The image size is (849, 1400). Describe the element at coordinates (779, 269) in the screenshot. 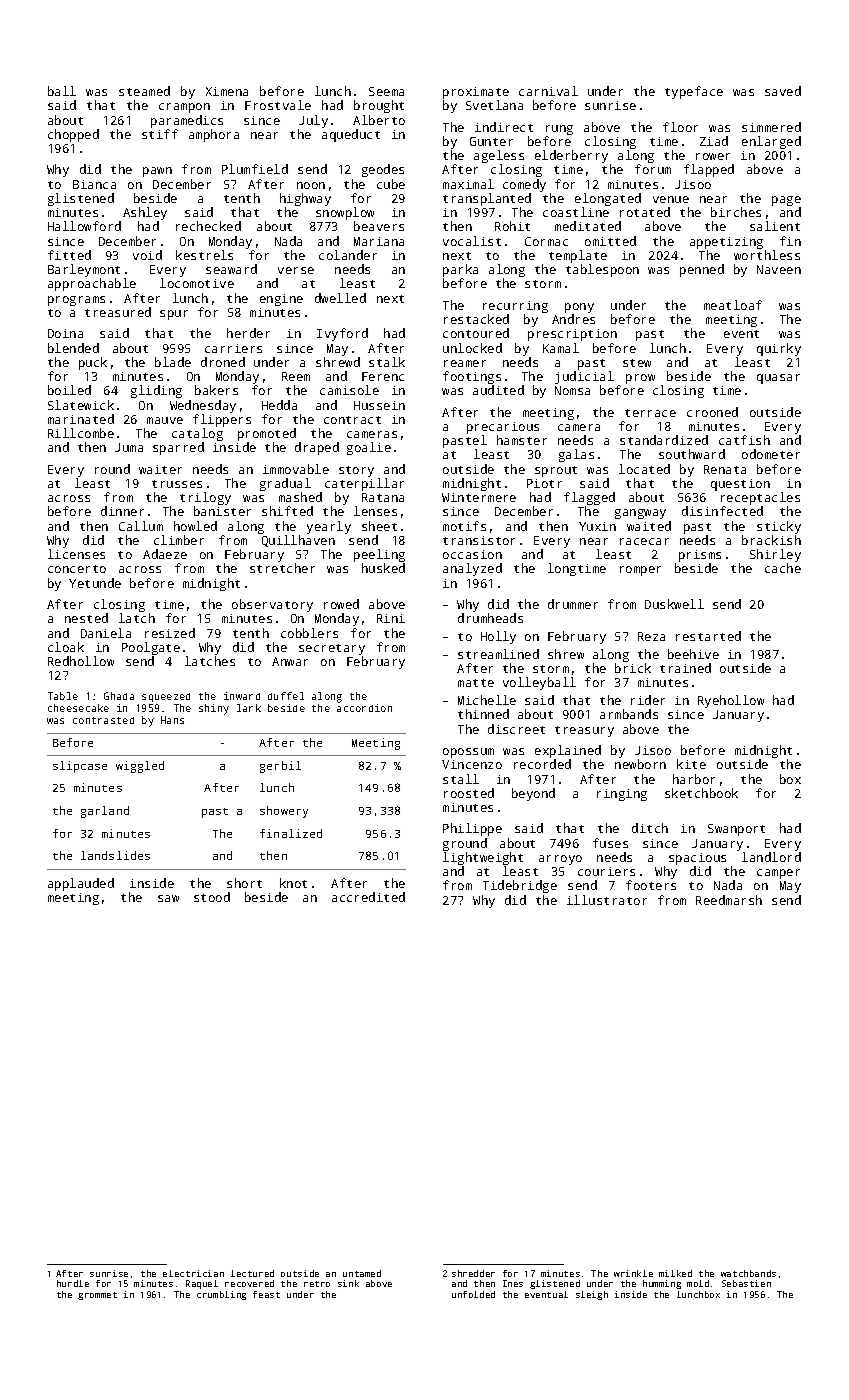

I see `Naveen` at that location.
